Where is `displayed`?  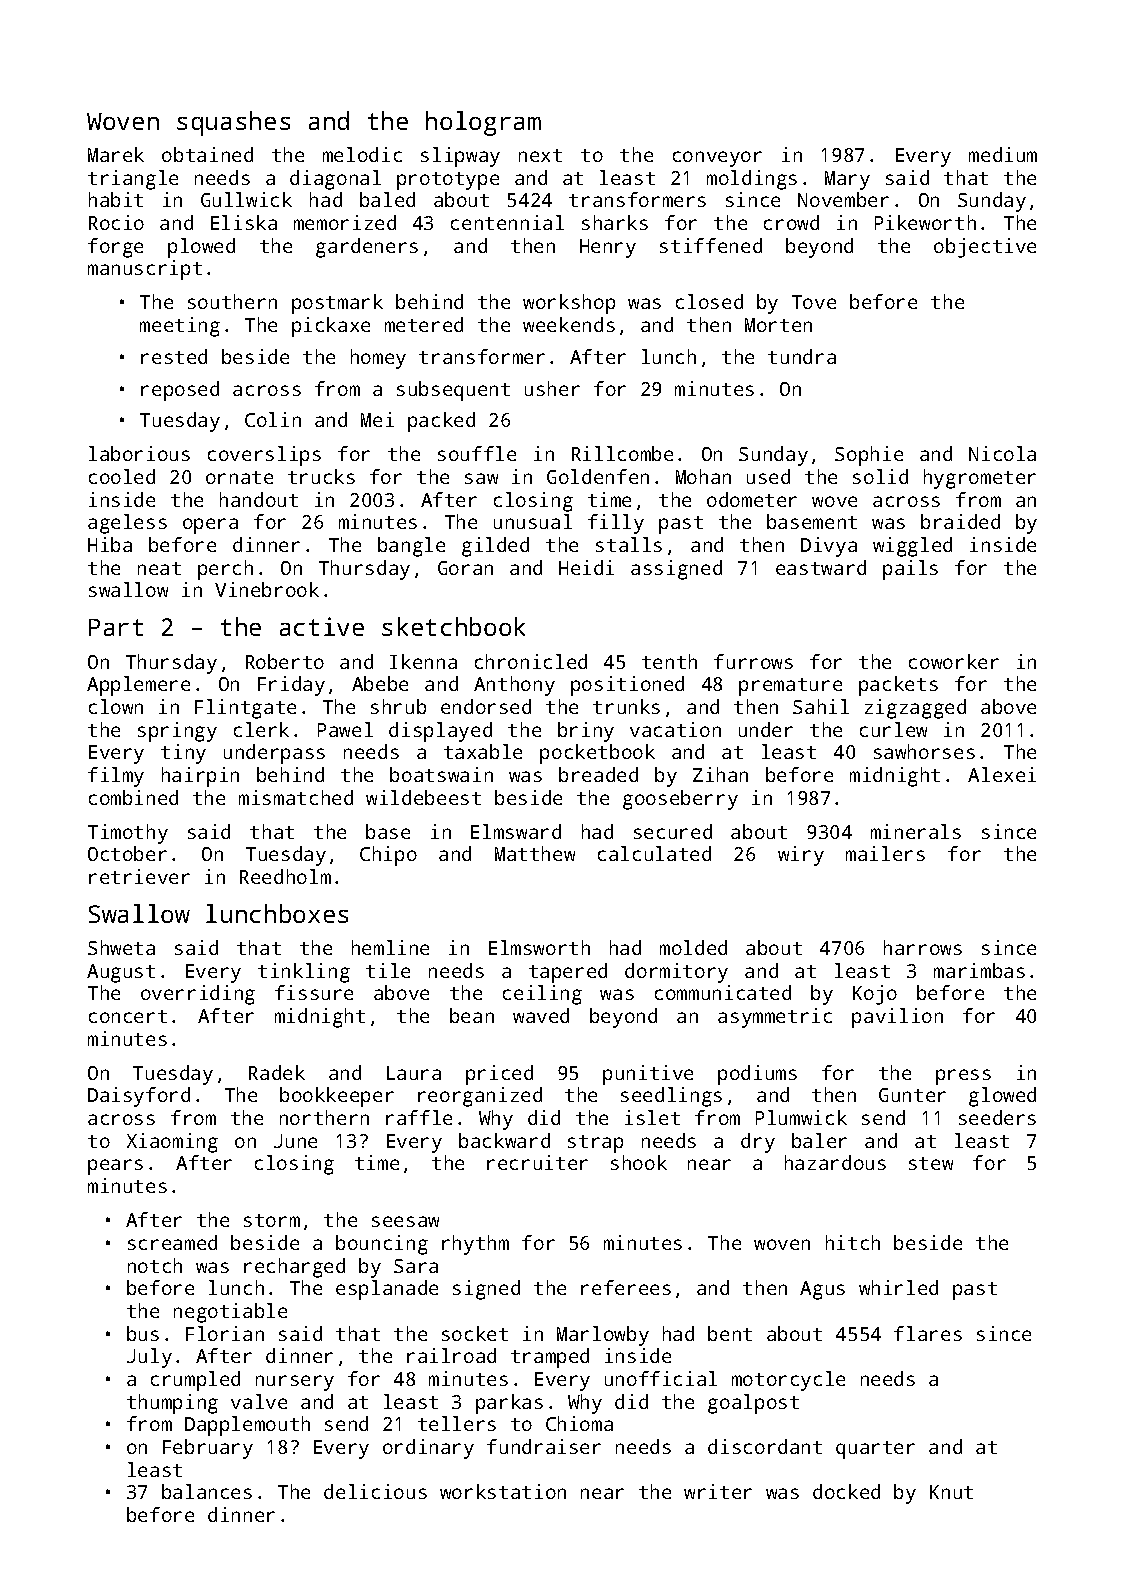 displayed is located at coordinates (440, 732).
